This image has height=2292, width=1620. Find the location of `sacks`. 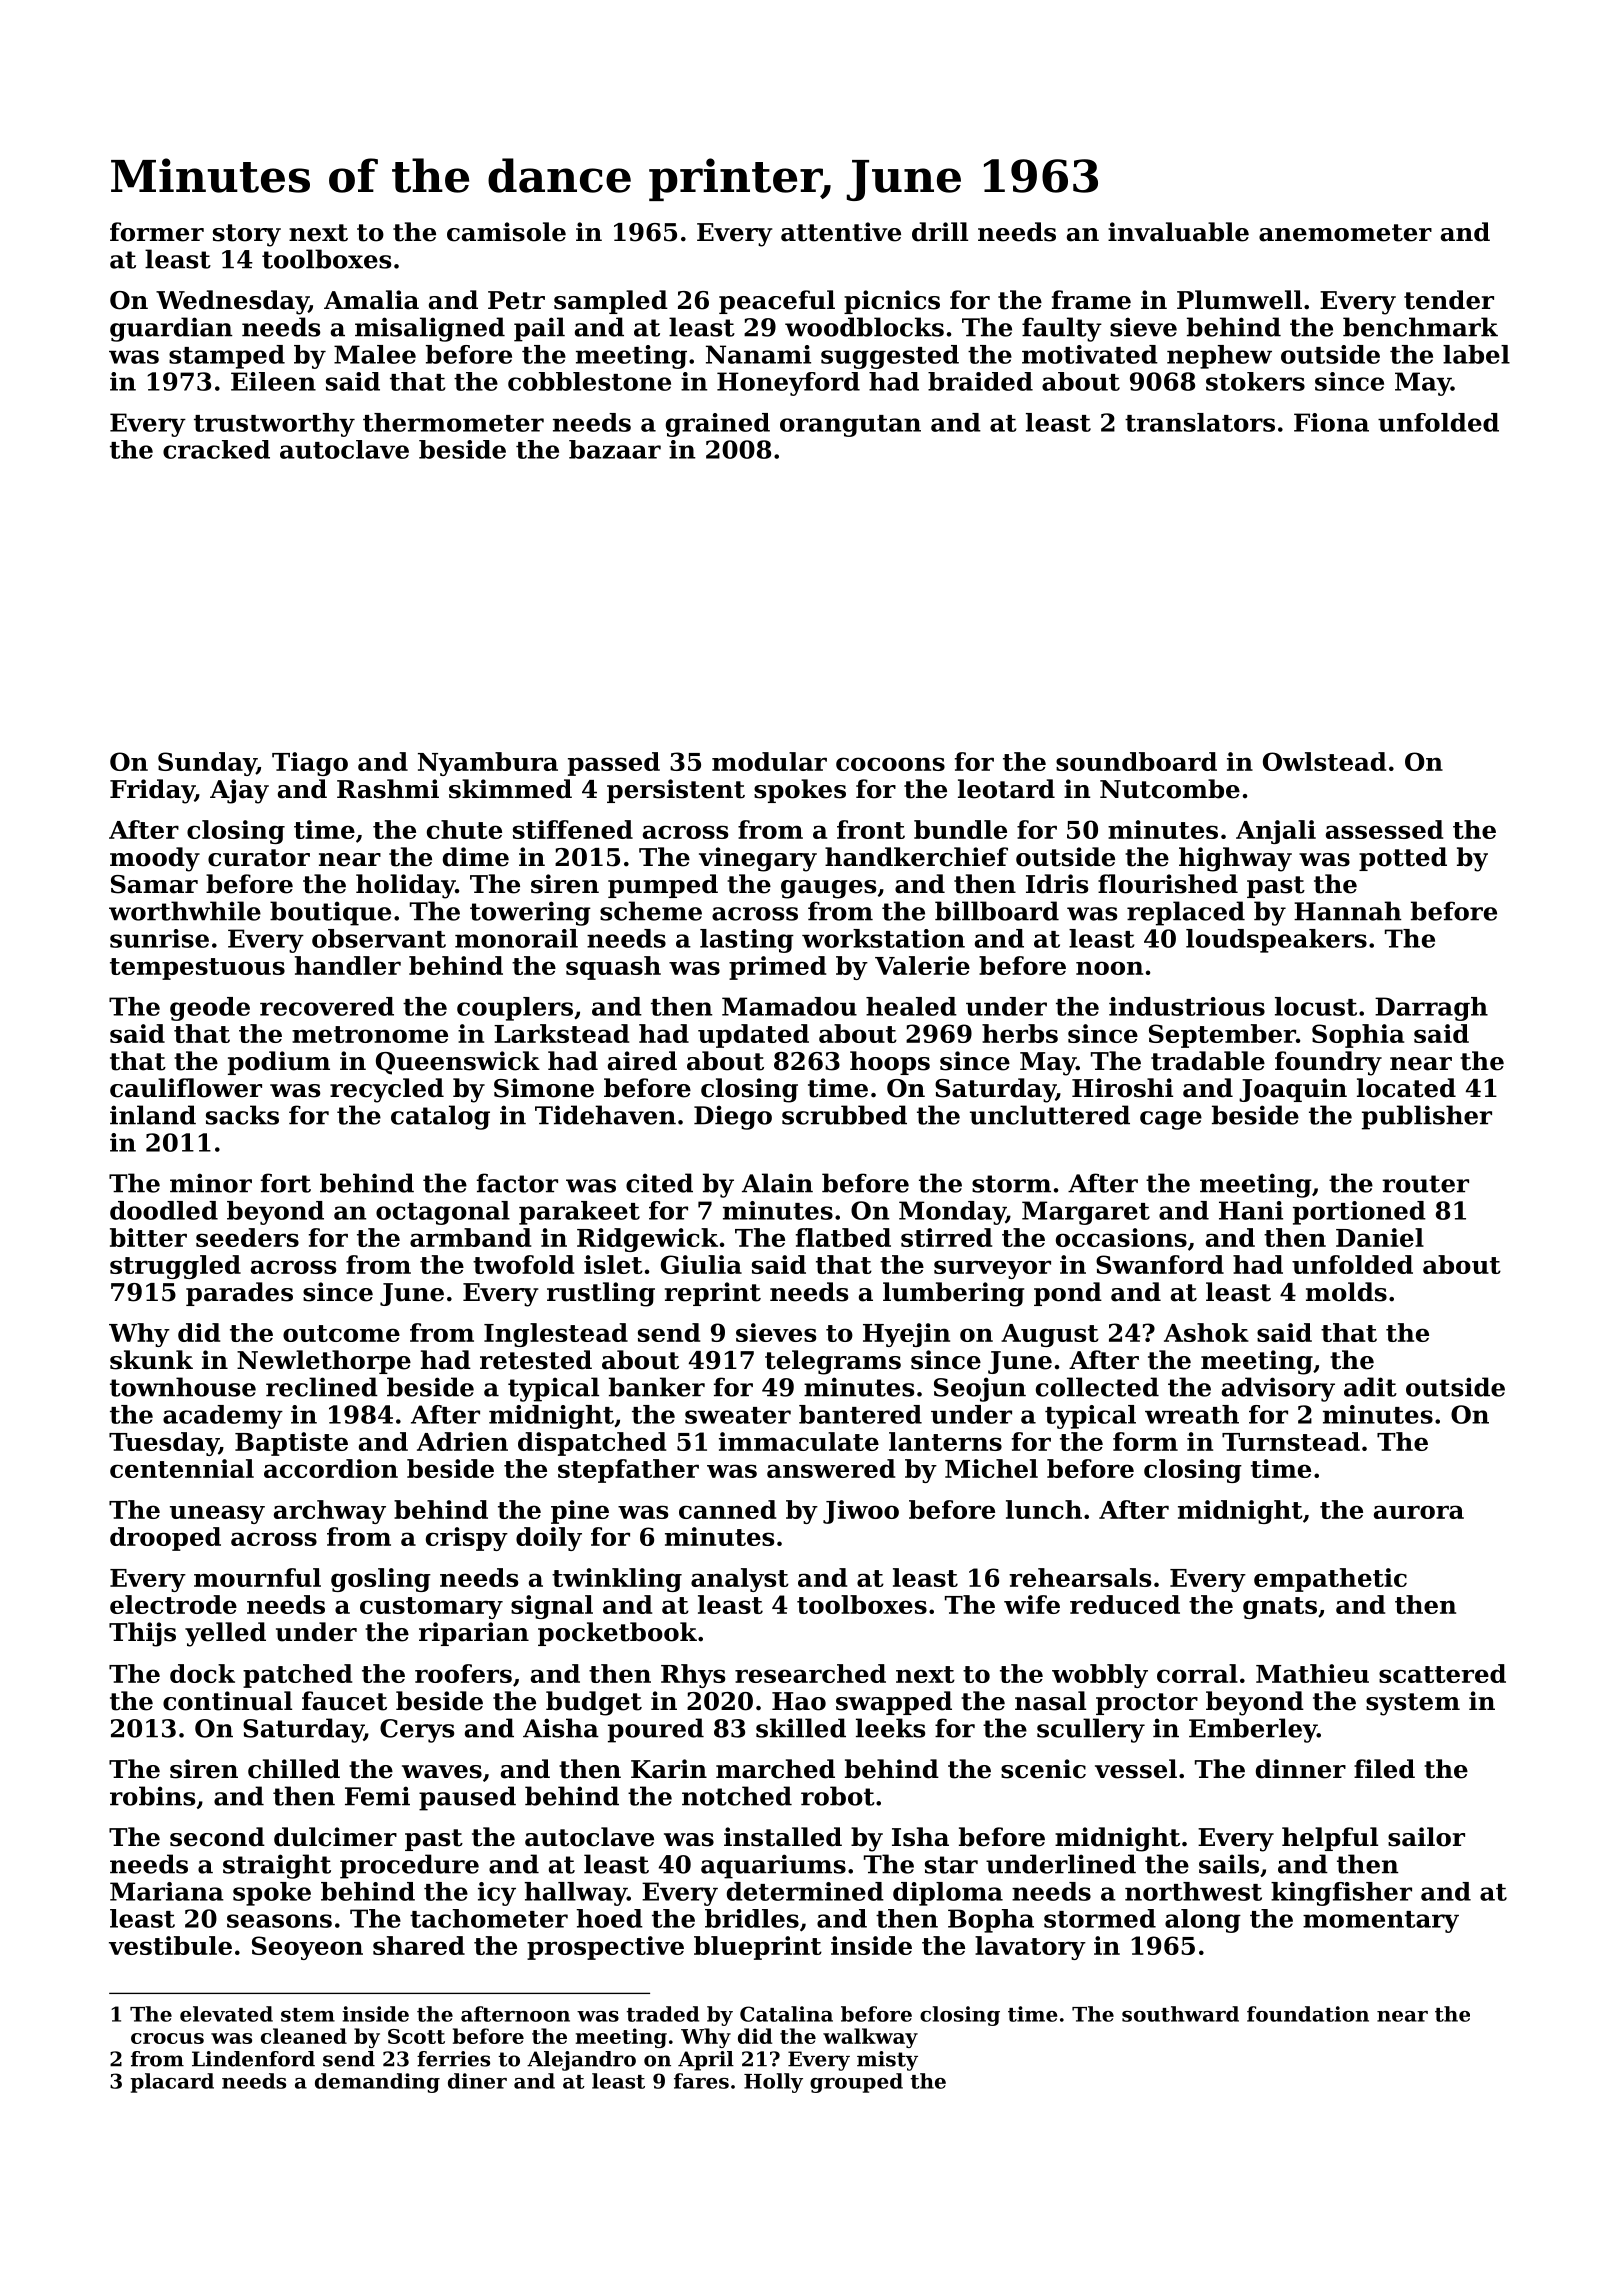

sacks is located at coordinates (242, 1115).
